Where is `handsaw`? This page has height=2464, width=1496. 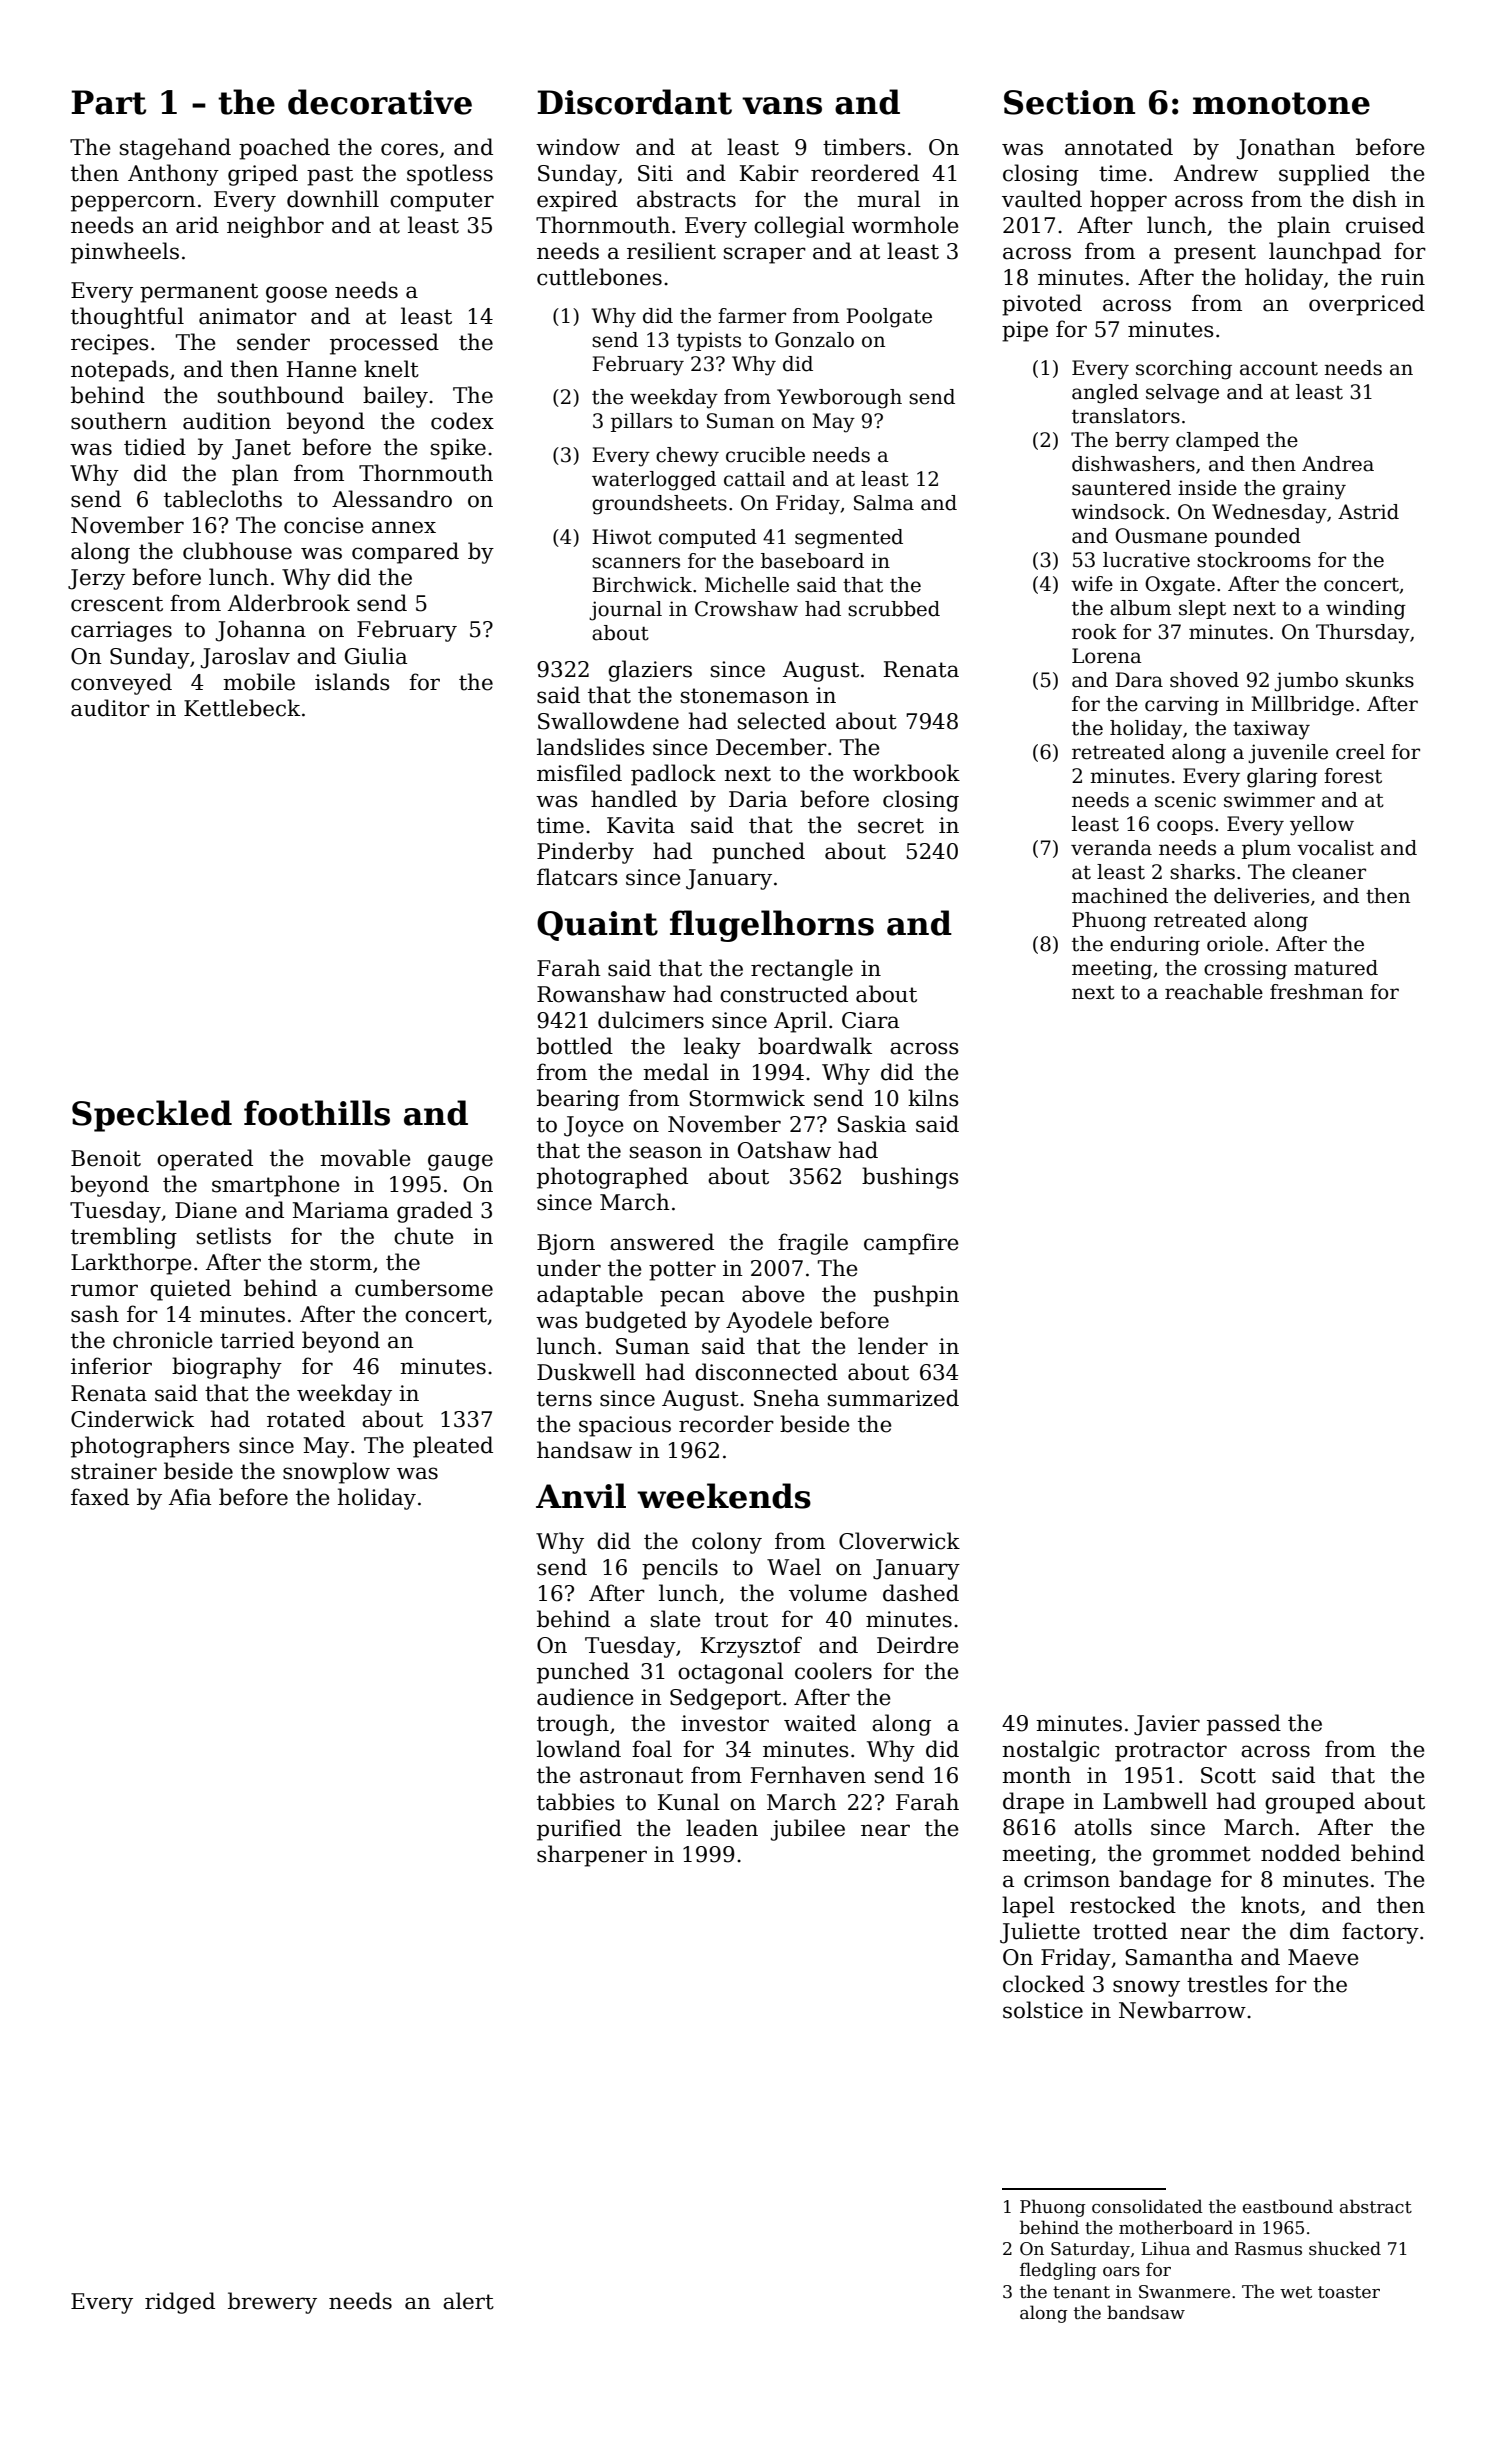 handsaw is located at coordinates (584, 1450).
